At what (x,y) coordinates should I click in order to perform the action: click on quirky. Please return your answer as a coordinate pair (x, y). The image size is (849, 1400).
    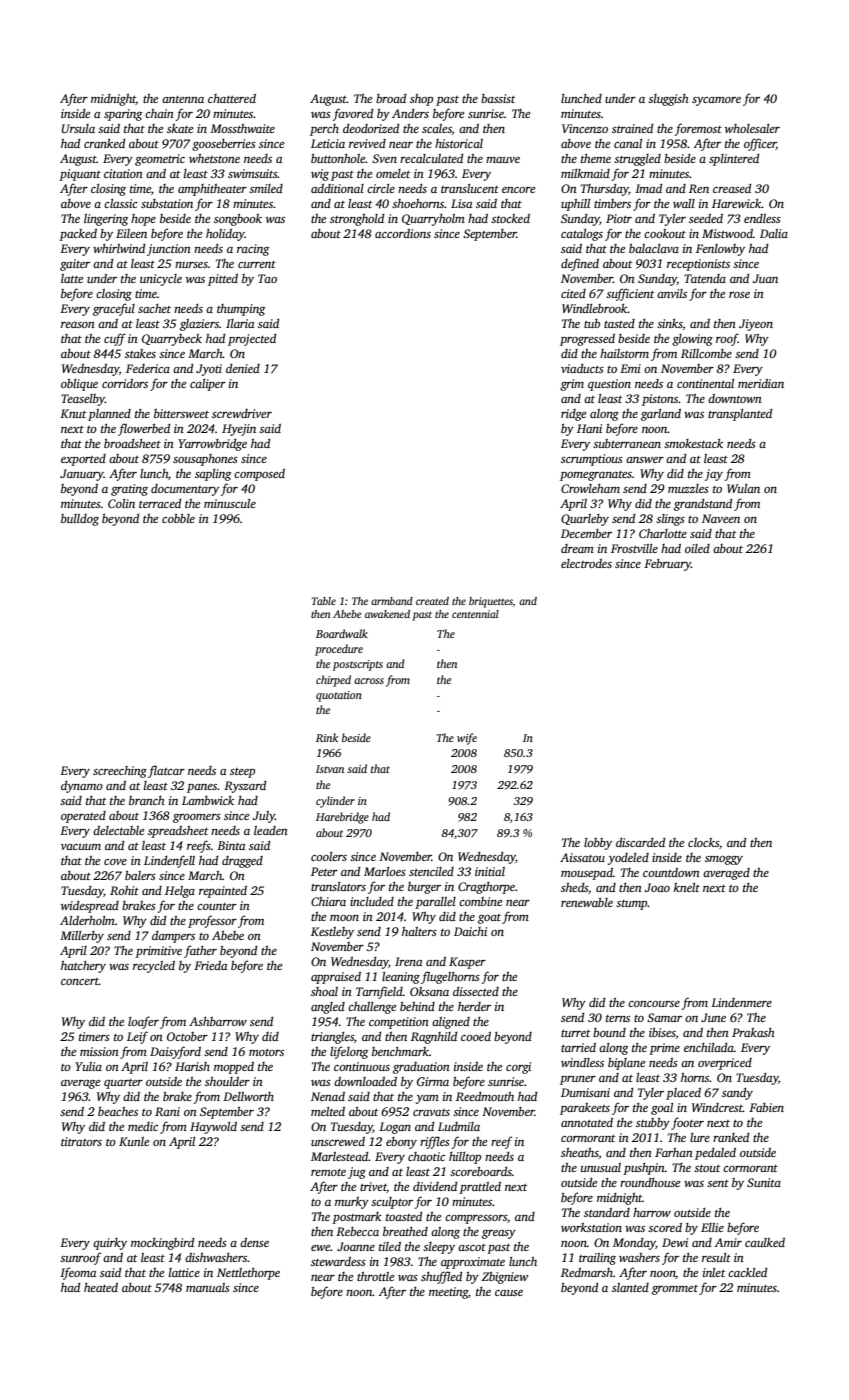
    Looking at the image, I should click on (110, 1244).
